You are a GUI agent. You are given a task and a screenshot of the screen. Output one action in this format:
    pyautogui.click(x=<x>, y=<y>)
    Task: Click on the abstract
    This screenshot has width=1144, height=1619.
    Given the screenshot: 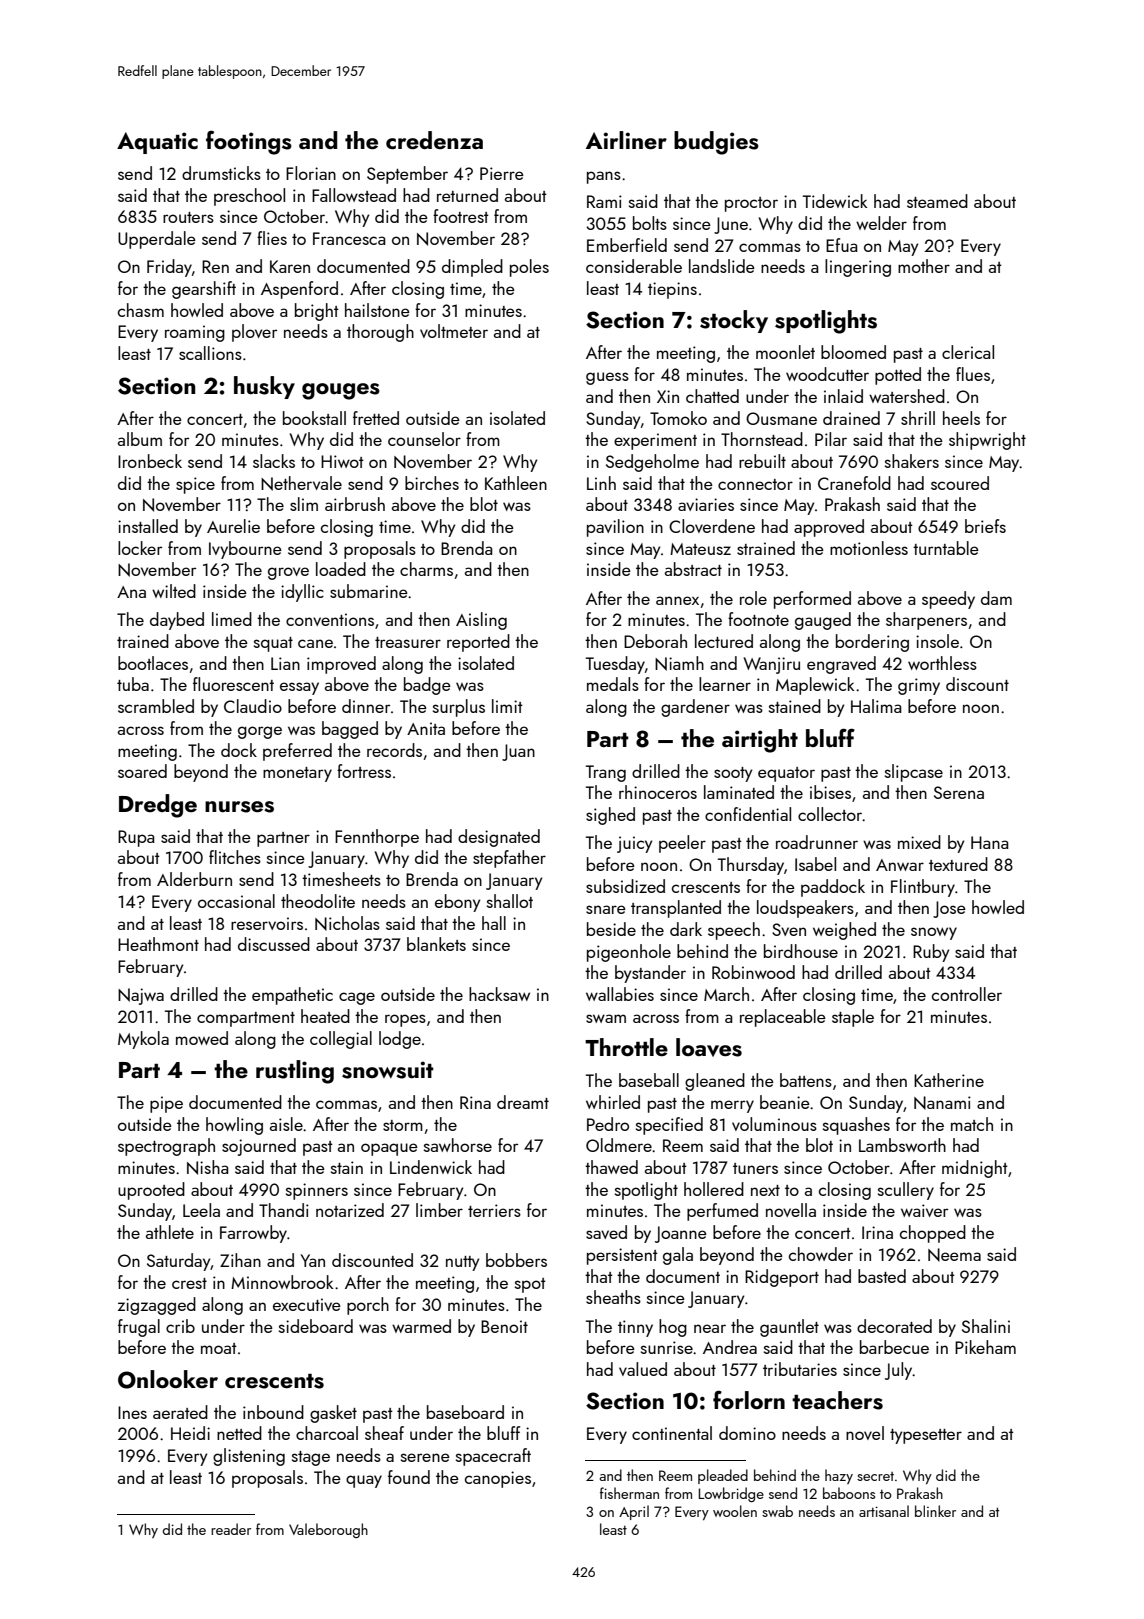 What is the action you would take?
    pyautogui.click(x=693, y=569)
